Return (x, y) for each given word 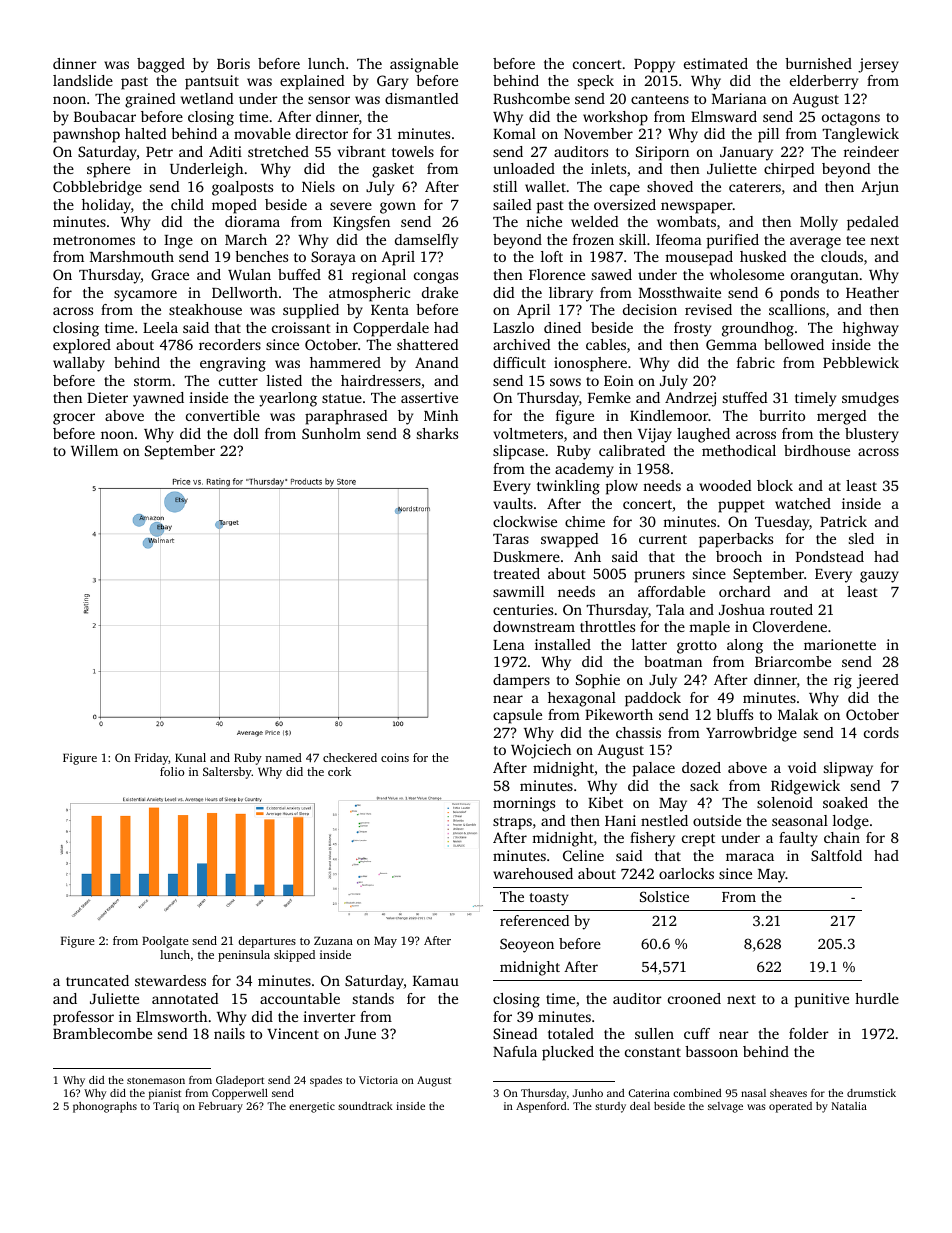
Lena (509, 645)
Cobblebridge (97, 188)
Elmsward (724, 116)
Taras (511, 539)
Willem (94, 450)
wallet (545, 186)
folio (172, 771)
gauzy (879, 577)
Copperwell (240, 1094)
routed (791, 609)
